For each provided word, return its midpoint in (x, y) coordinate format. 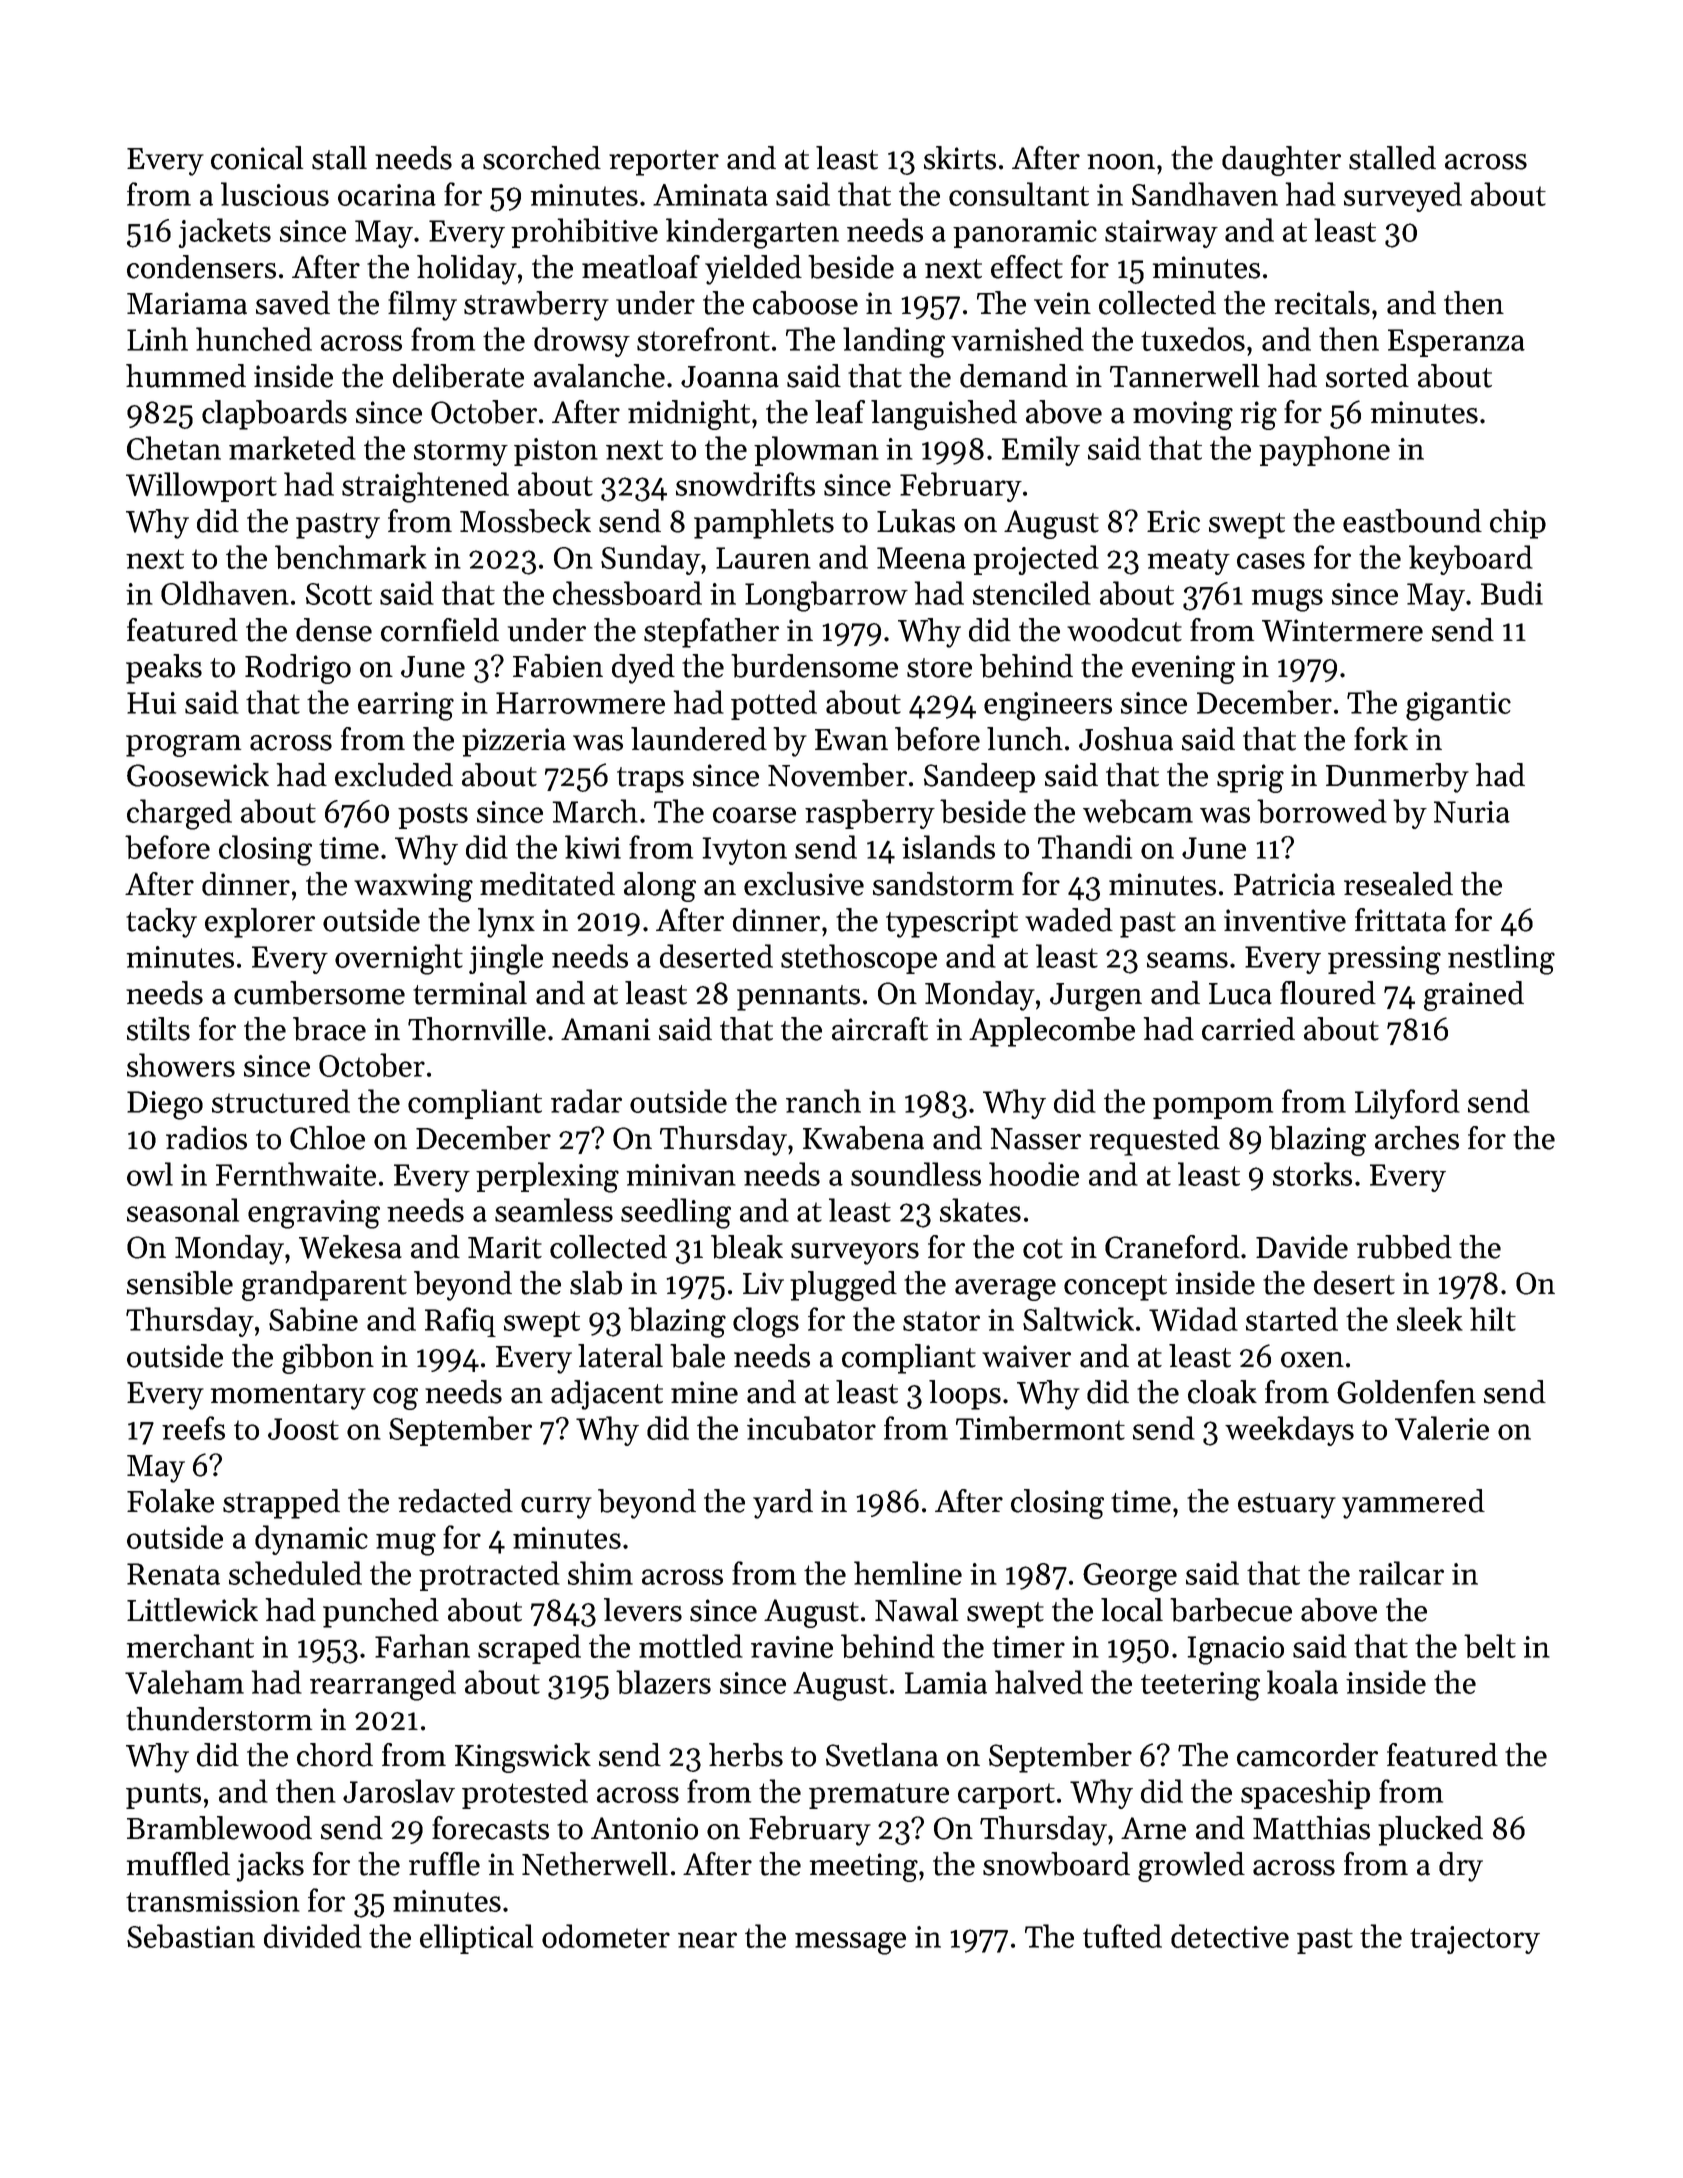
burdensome (814, 666)
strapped (281, 1504)
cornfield (440, 630)
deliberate (458, 376)
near (707, 1940)
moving (1183, 415)
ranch (823, 1101)
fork (1381, 739)
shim (600, 1573)
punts (163, 1796)
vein (1062, 303)
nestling (1501, 959)
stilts (158, 1029)
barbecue (1231, 1610)
